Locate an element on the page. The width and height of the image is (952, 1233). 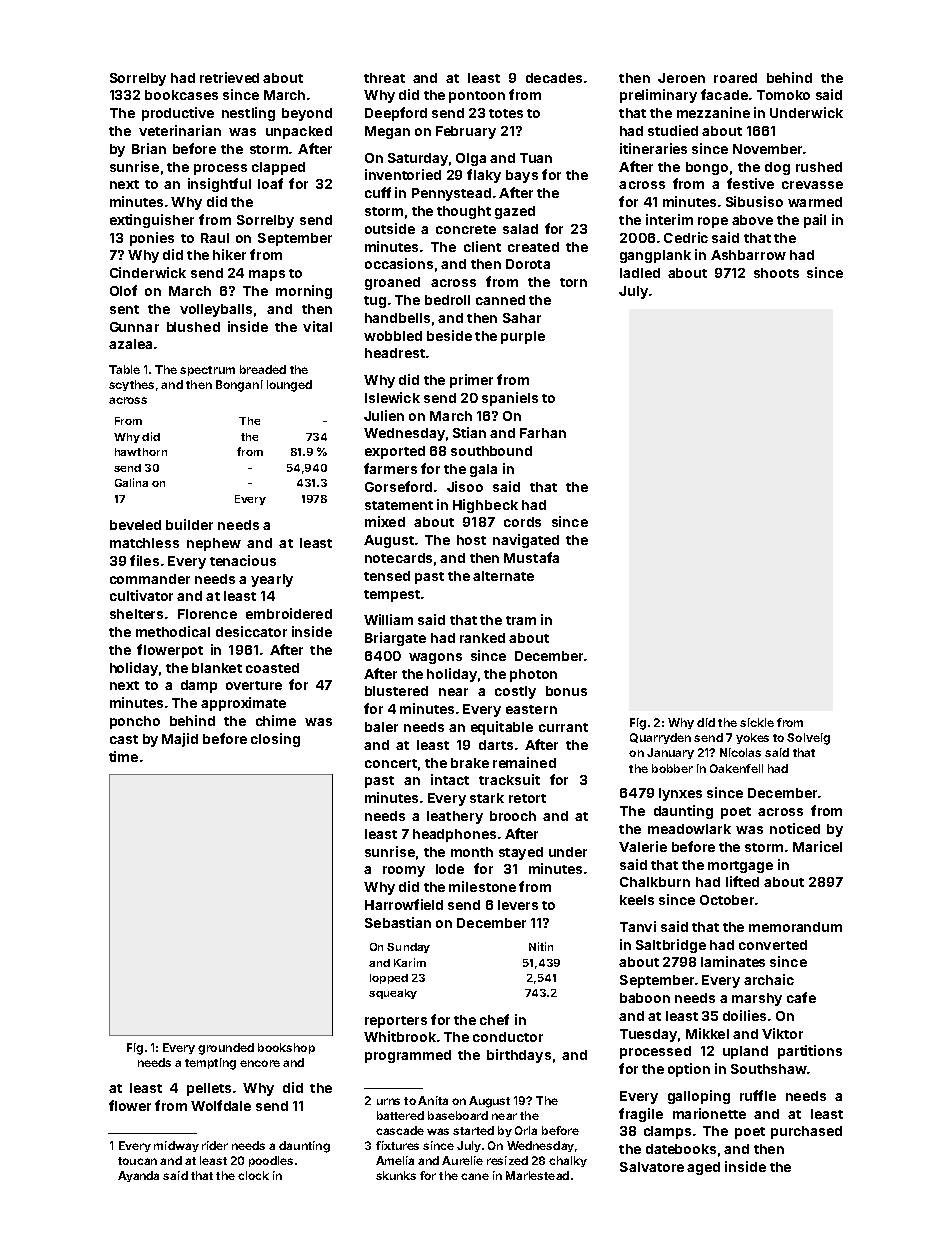
decades is located at coordinates (554, 78).
